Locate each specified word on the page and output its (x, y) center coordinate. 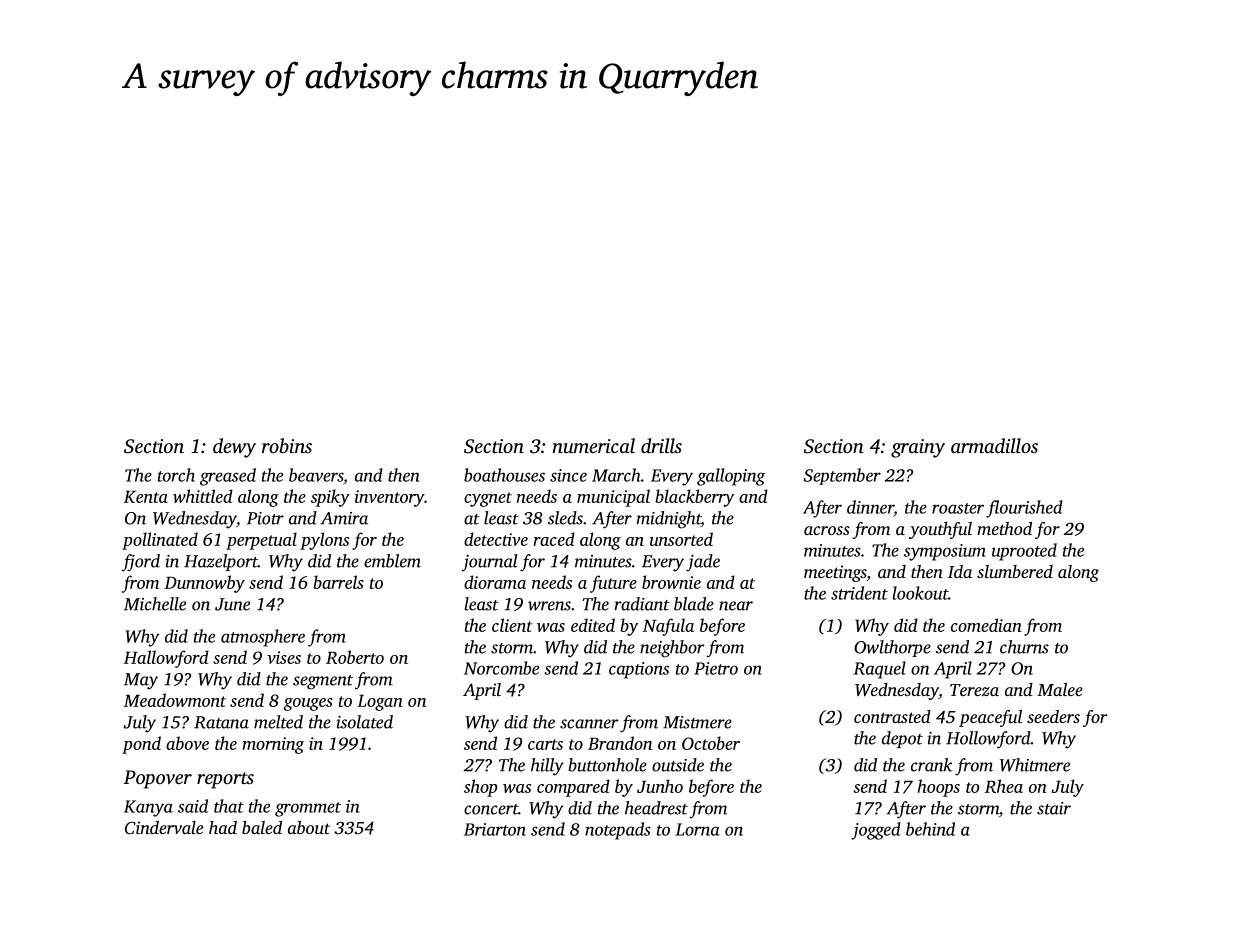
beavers (316, 475)
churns (1024, 647)
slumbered (1015, 571)
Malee (1060, 689)
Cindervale (164, 828)
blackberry (694, 498)
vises (284, 657)
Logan (380, 702)
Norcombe (501, 668)
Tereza (974, 690)
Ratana (221, 722)
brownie (671, 582)
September (842, 476)
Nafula (668, 627)
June (232, 604)
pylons (324, 541)
